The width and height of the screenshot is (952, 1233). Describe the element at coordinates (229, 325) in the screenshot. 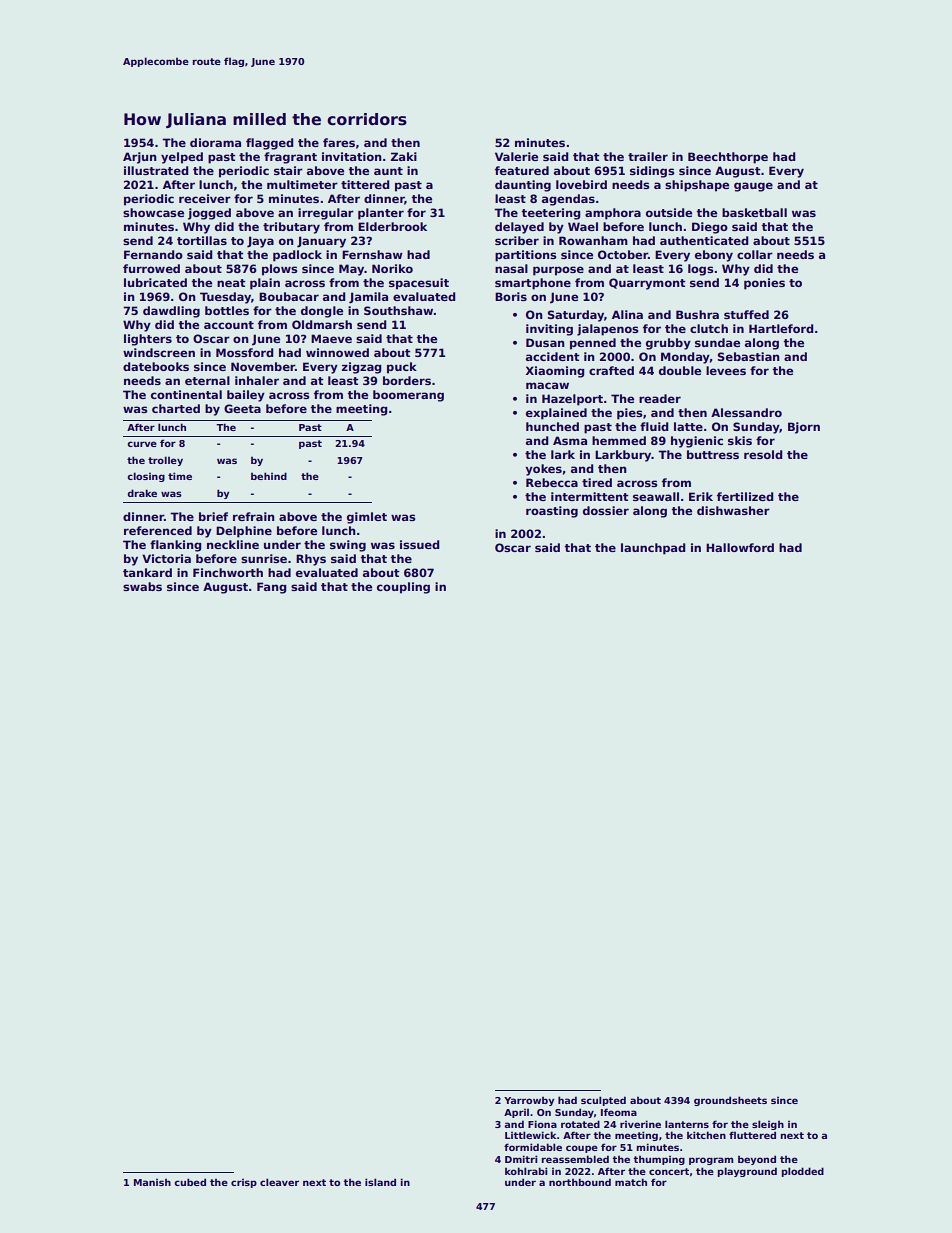

I see `account` at that location.
